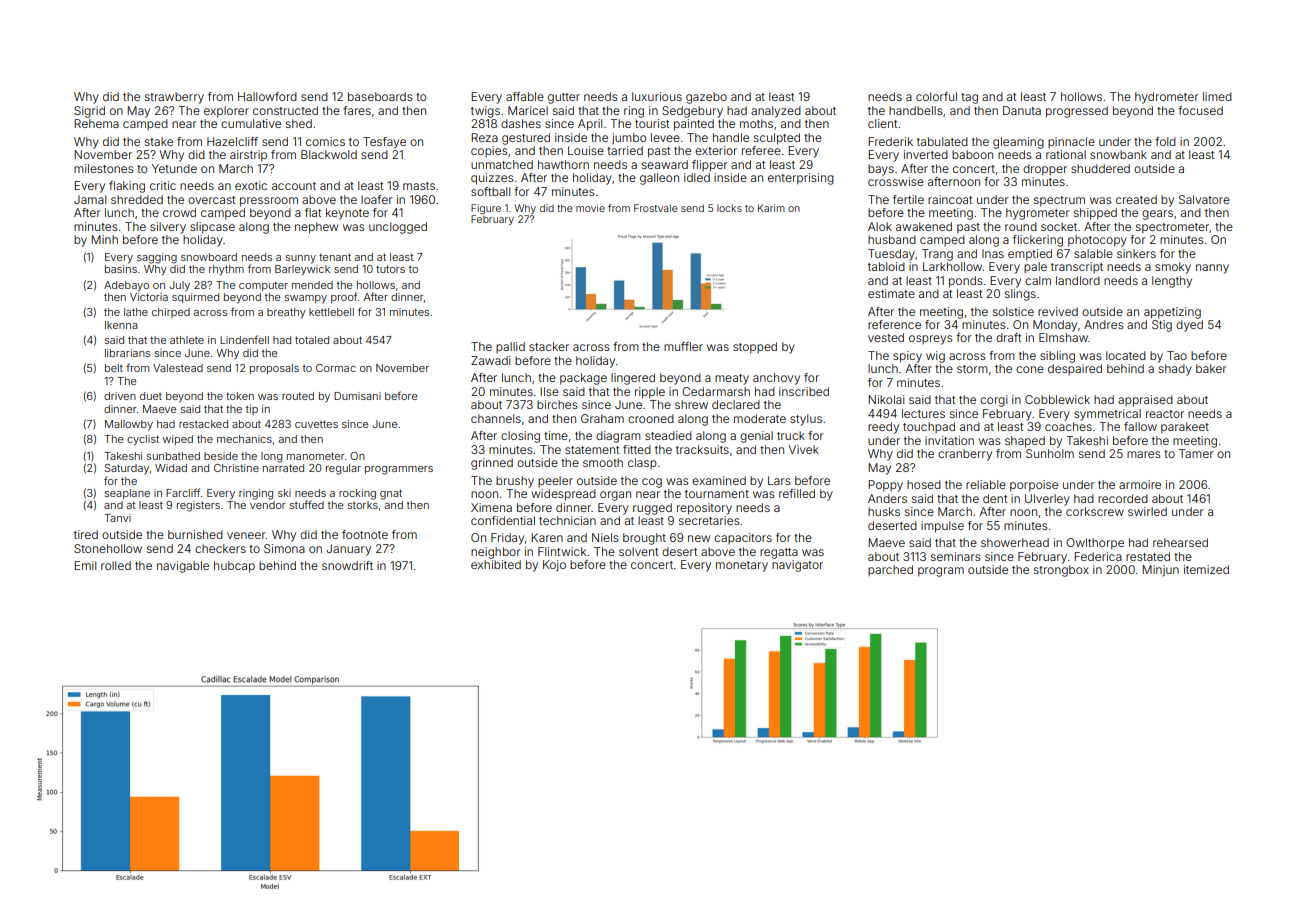 The height and width of the document is (924, 1308). Describe the element at coordinates (1204, 199) in the document. I see `Salvatore` at that location.
